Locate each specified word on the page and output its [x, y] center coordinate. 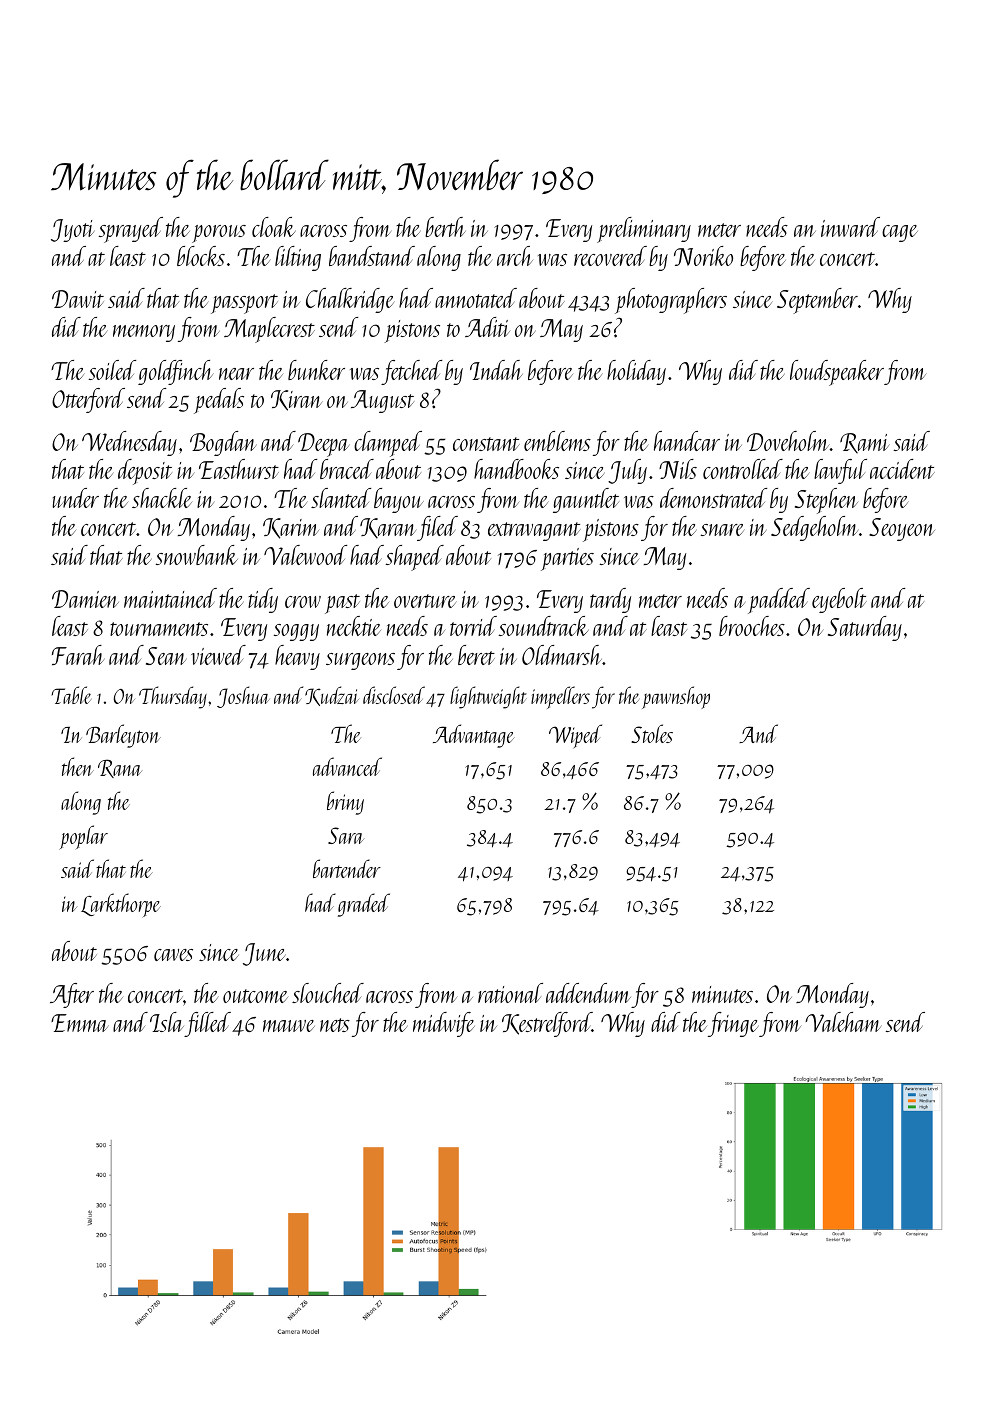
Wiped [575, 736]
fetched [411, 372]
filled [208, 1024]
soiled [112, 370]
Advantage [474, 736]
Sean [166, 656]
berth [445, 227]
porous [219, 234]
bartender [347, 868]
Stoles [652, 733]
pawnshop [676, 697]
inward [850, 227]
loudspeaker [837, 373]
